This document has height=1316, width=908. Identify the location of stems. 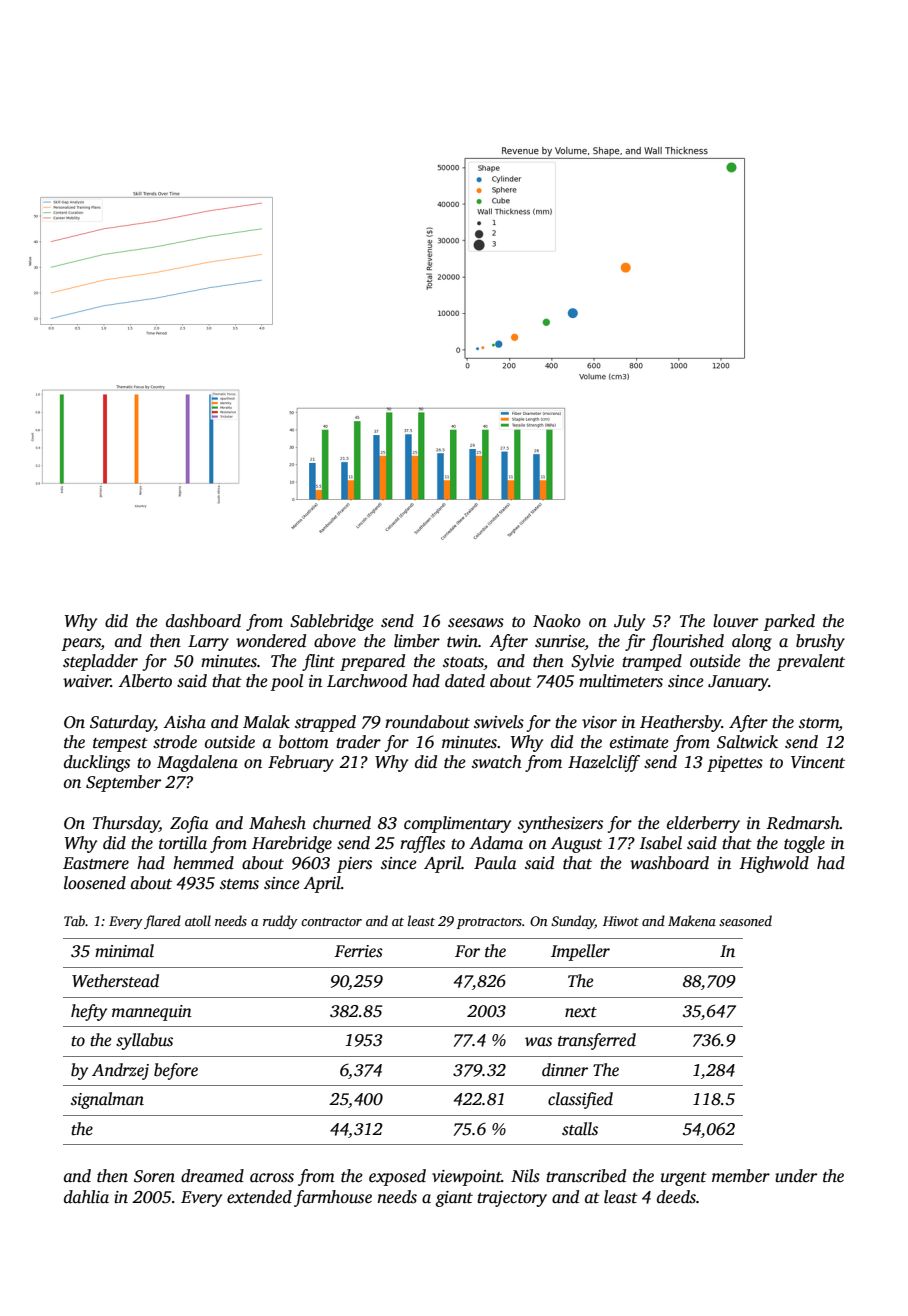
(239, 884).
